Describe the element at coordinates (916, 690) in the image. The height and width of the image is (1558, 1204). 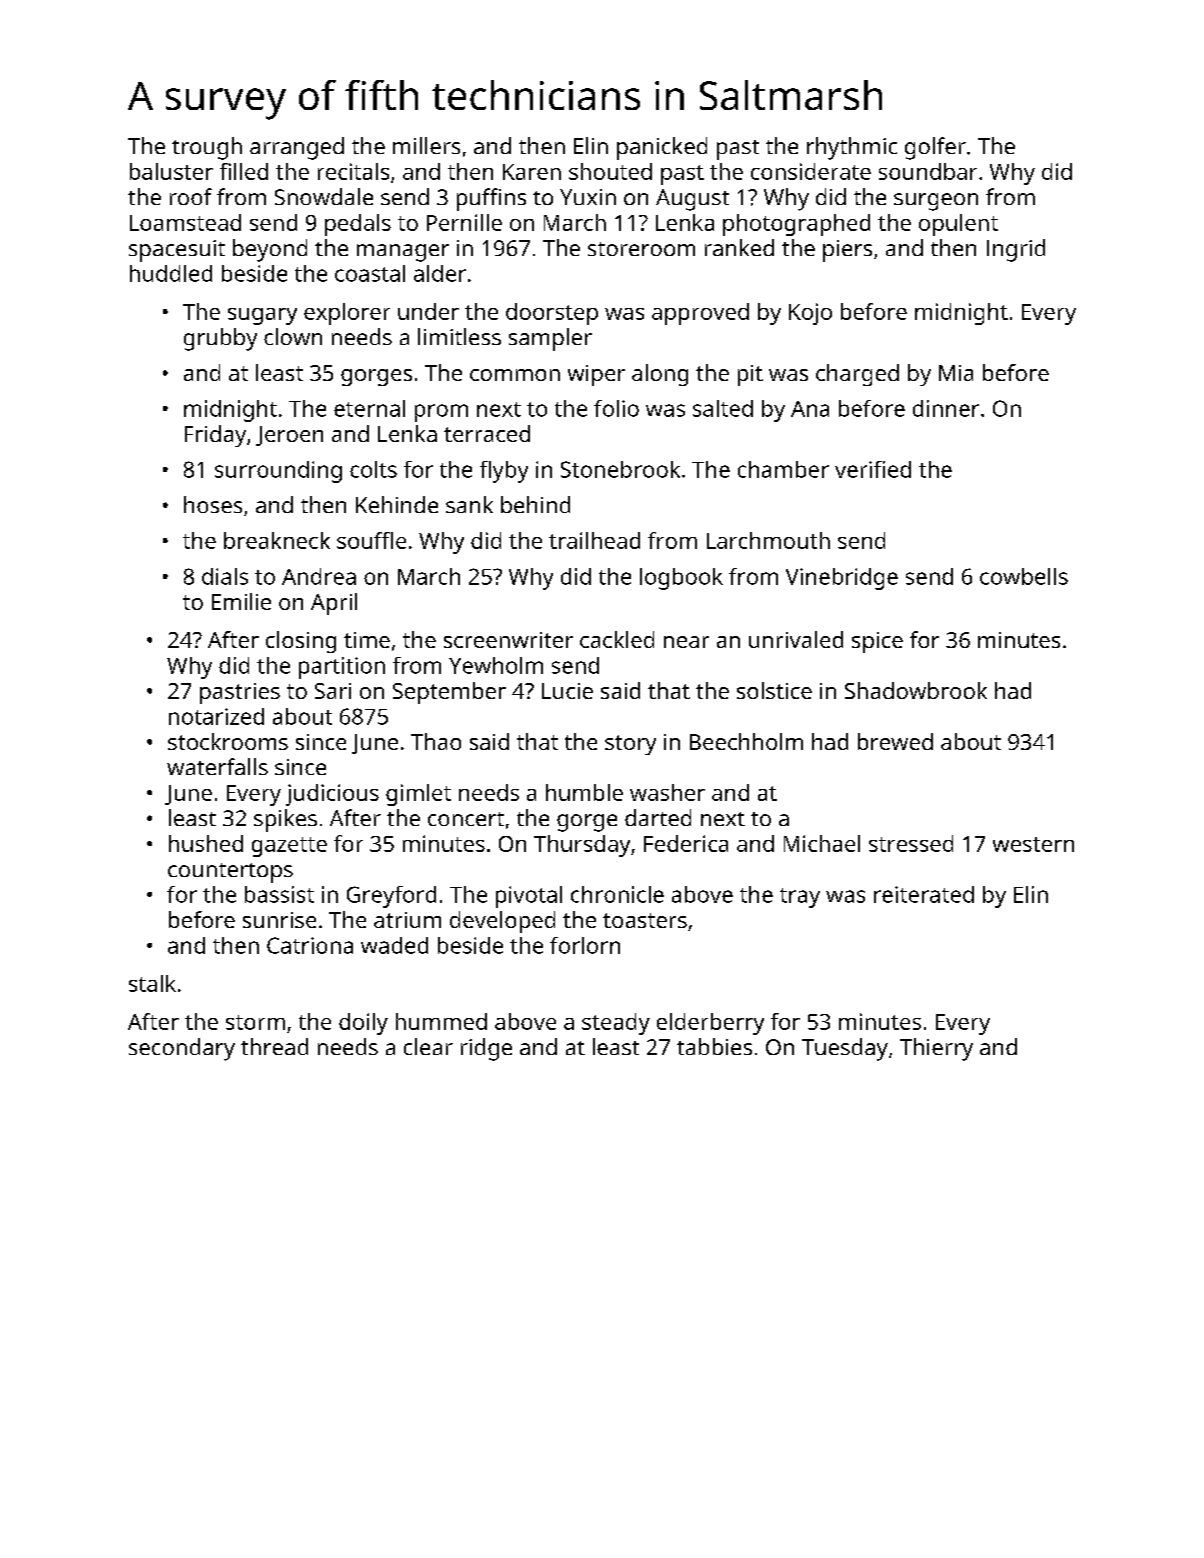
I see `Shadowbrook` at that location.
